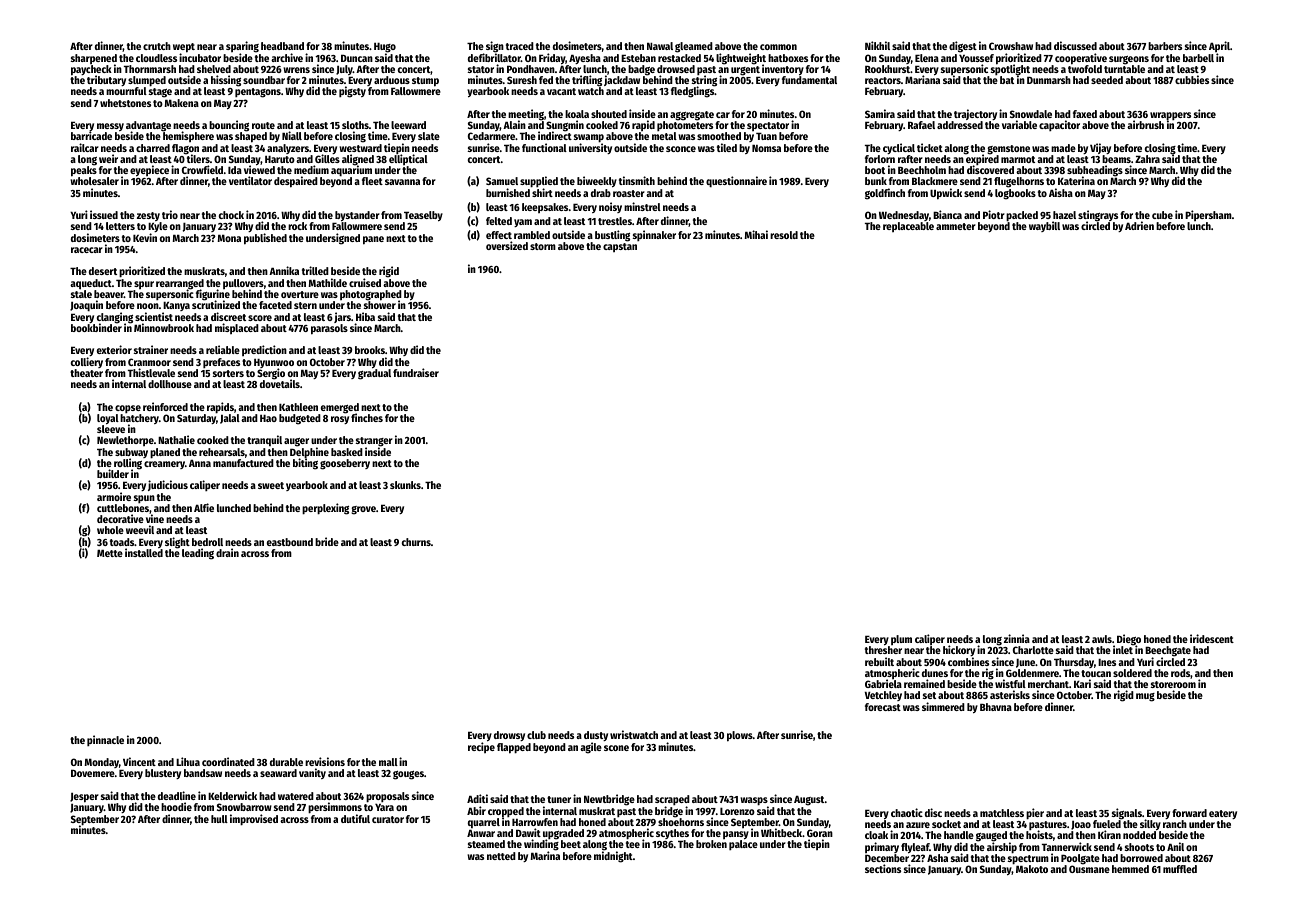 The width and height of the document is (1308, 924). Describe the element at coordinates (219, 819) in the document. I see `hull` at that location.
